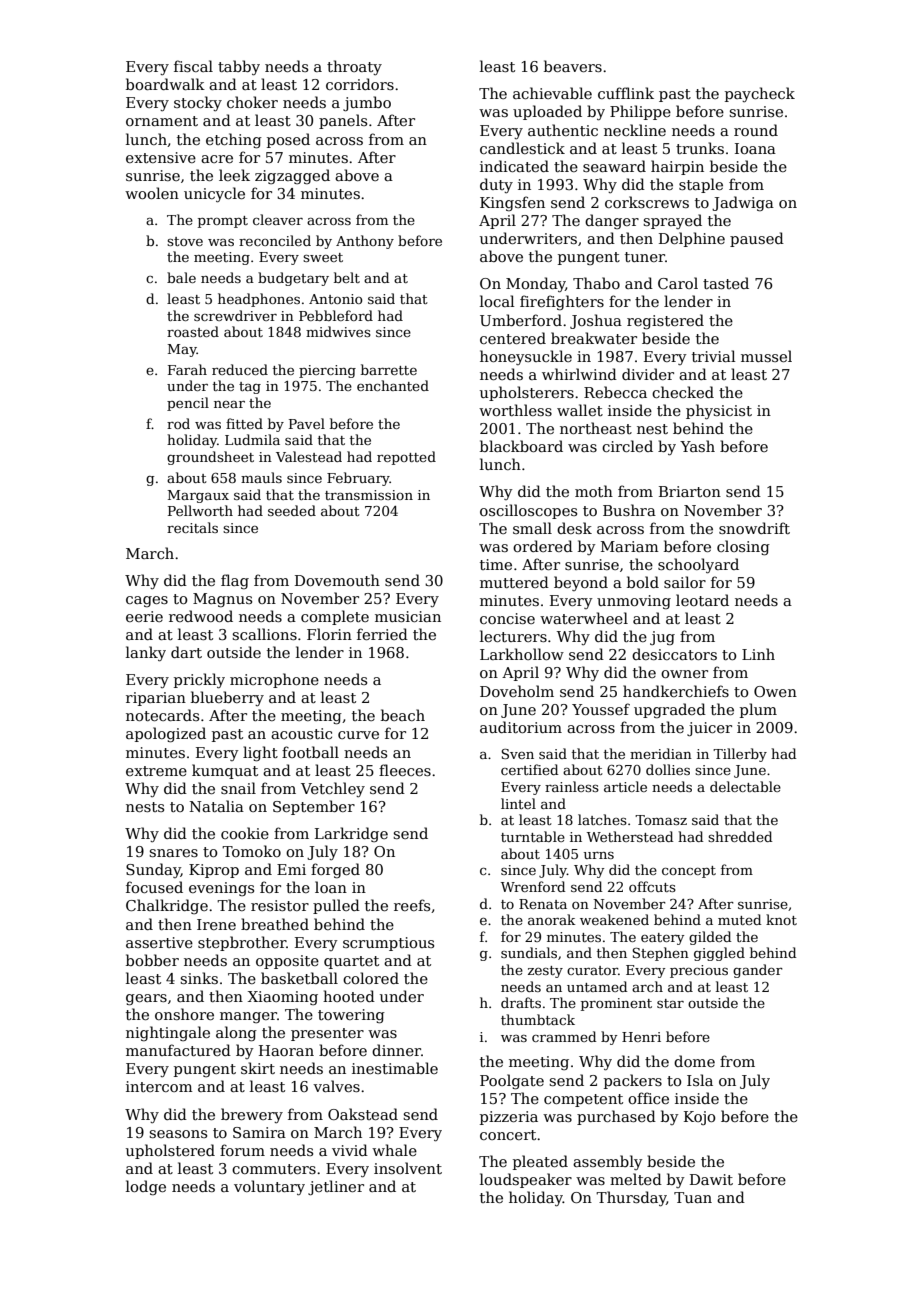 This page has height=1314, width=924. Describe the element at coordinates (365, 242) in the page. I see `Anthony` at that location.
